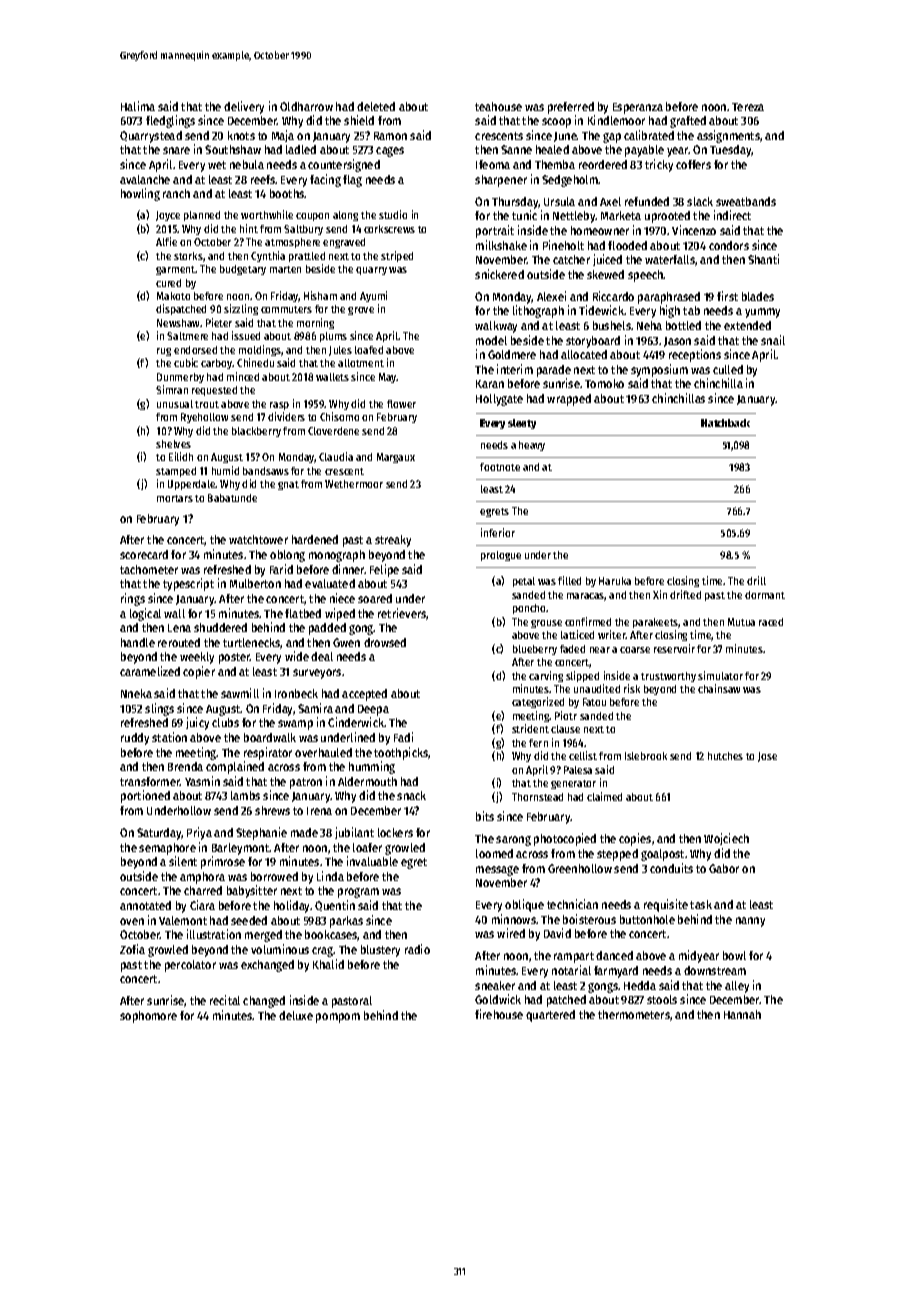 This screenshot has height=1316, width=908. Describe the element at coordinates (603, 164) in the screenshot. I see `reordered` at that location.
